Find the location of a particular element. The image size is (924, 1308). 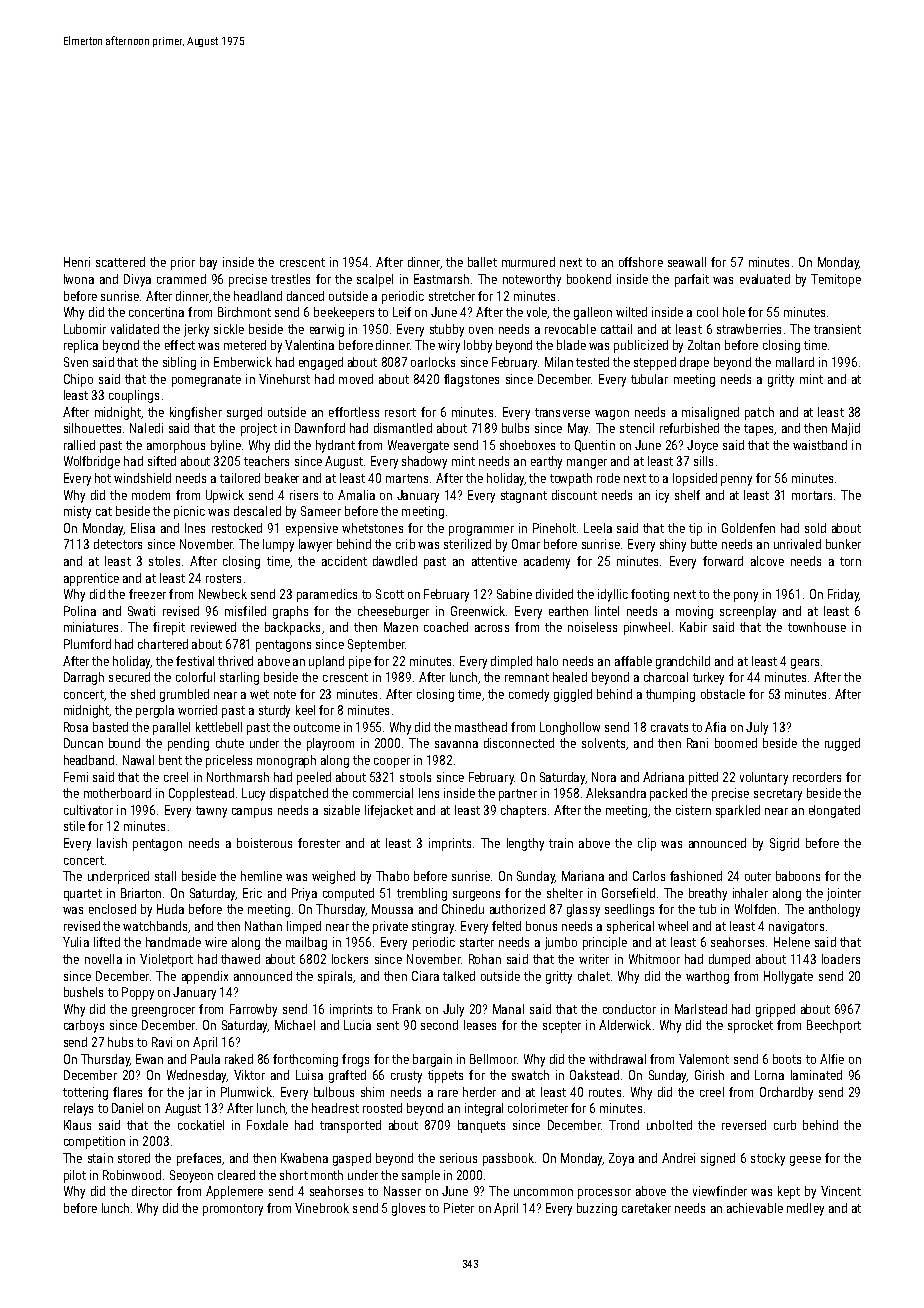

wire is located at coordinates (216, 942).
